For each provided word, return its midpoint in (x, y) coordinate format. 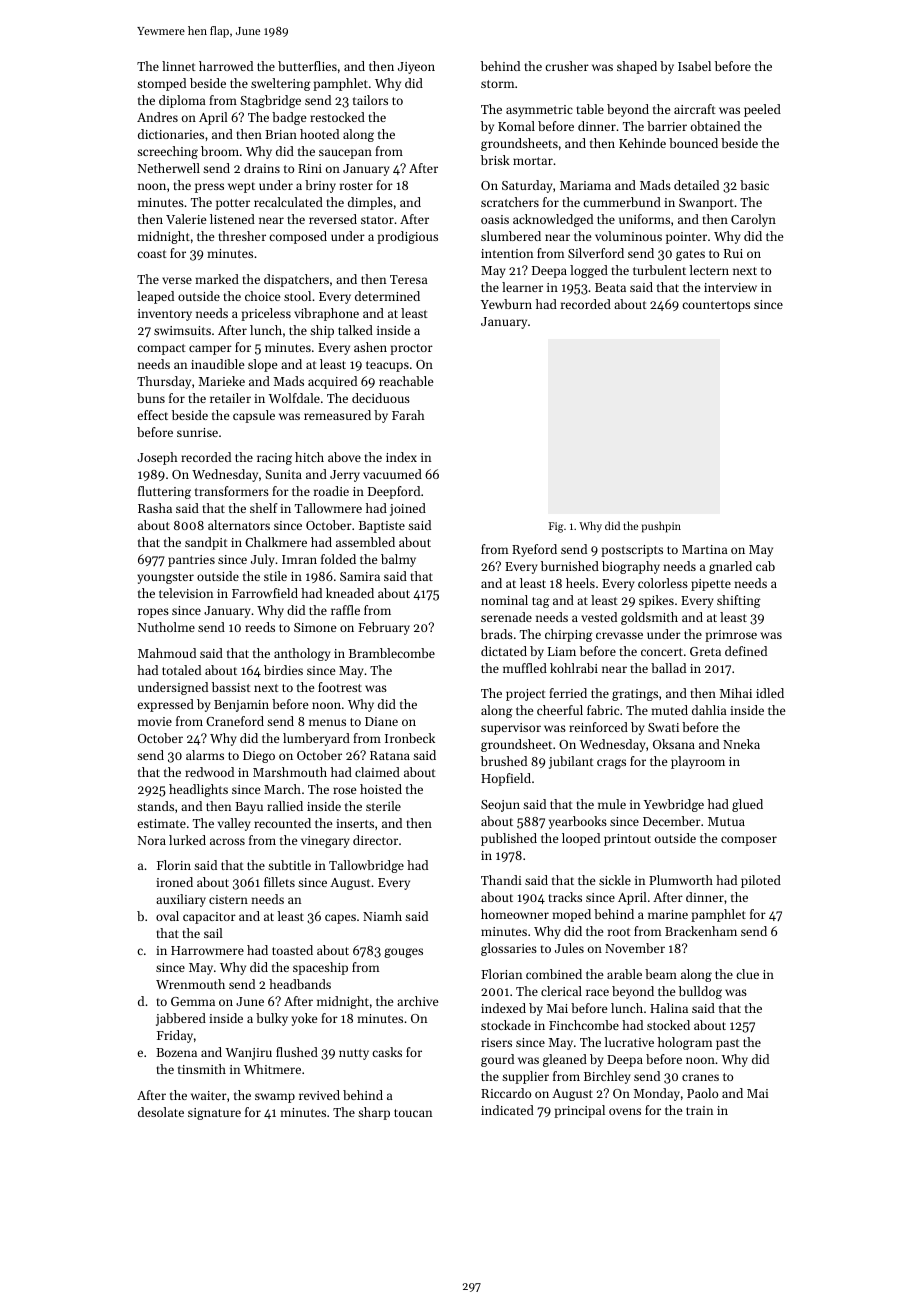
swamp (275, 1098)
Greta (705, 651)
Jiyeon (416, 68)
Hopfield (506, 779)
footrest (340, 687)
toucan (413, 1113)
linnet (179, 66)
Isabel (694, 66)
